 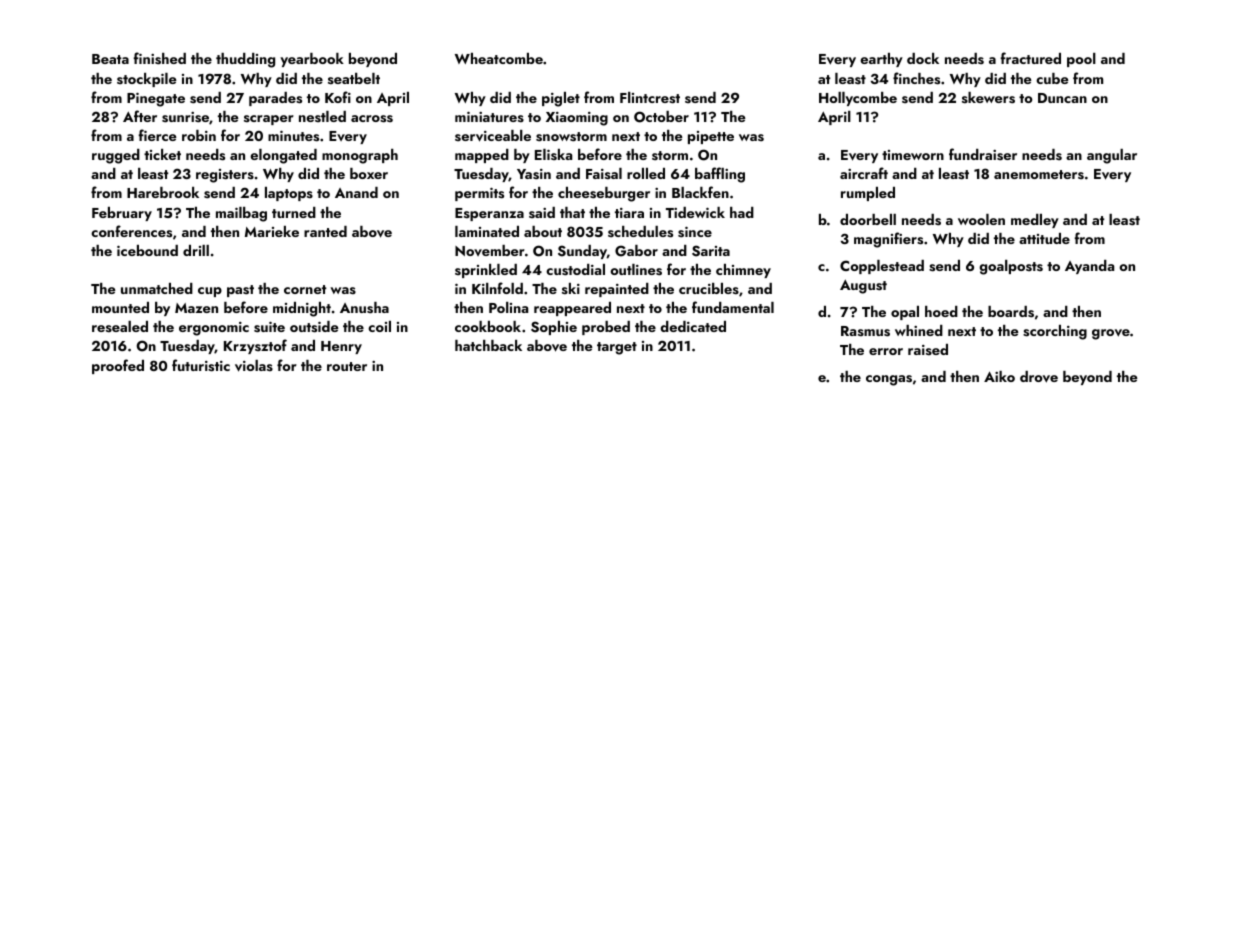 What do you see at coordinates (864, 173) in the screenshot?
I see `aircraft` at bounding box center [864, 173].
